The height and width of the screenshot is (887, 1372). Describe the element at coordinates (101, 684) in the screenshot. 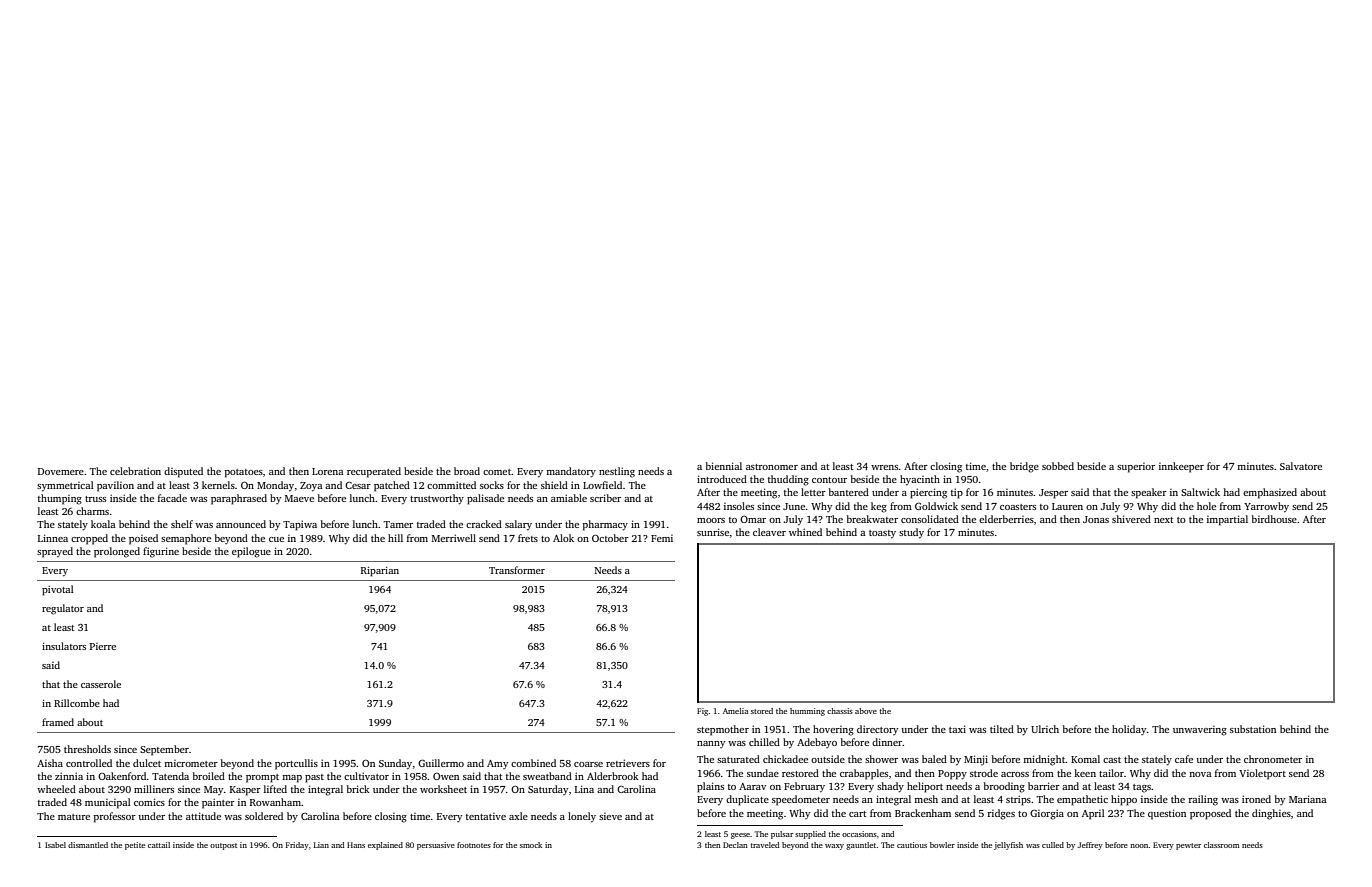

I see `casserole` at that location.
